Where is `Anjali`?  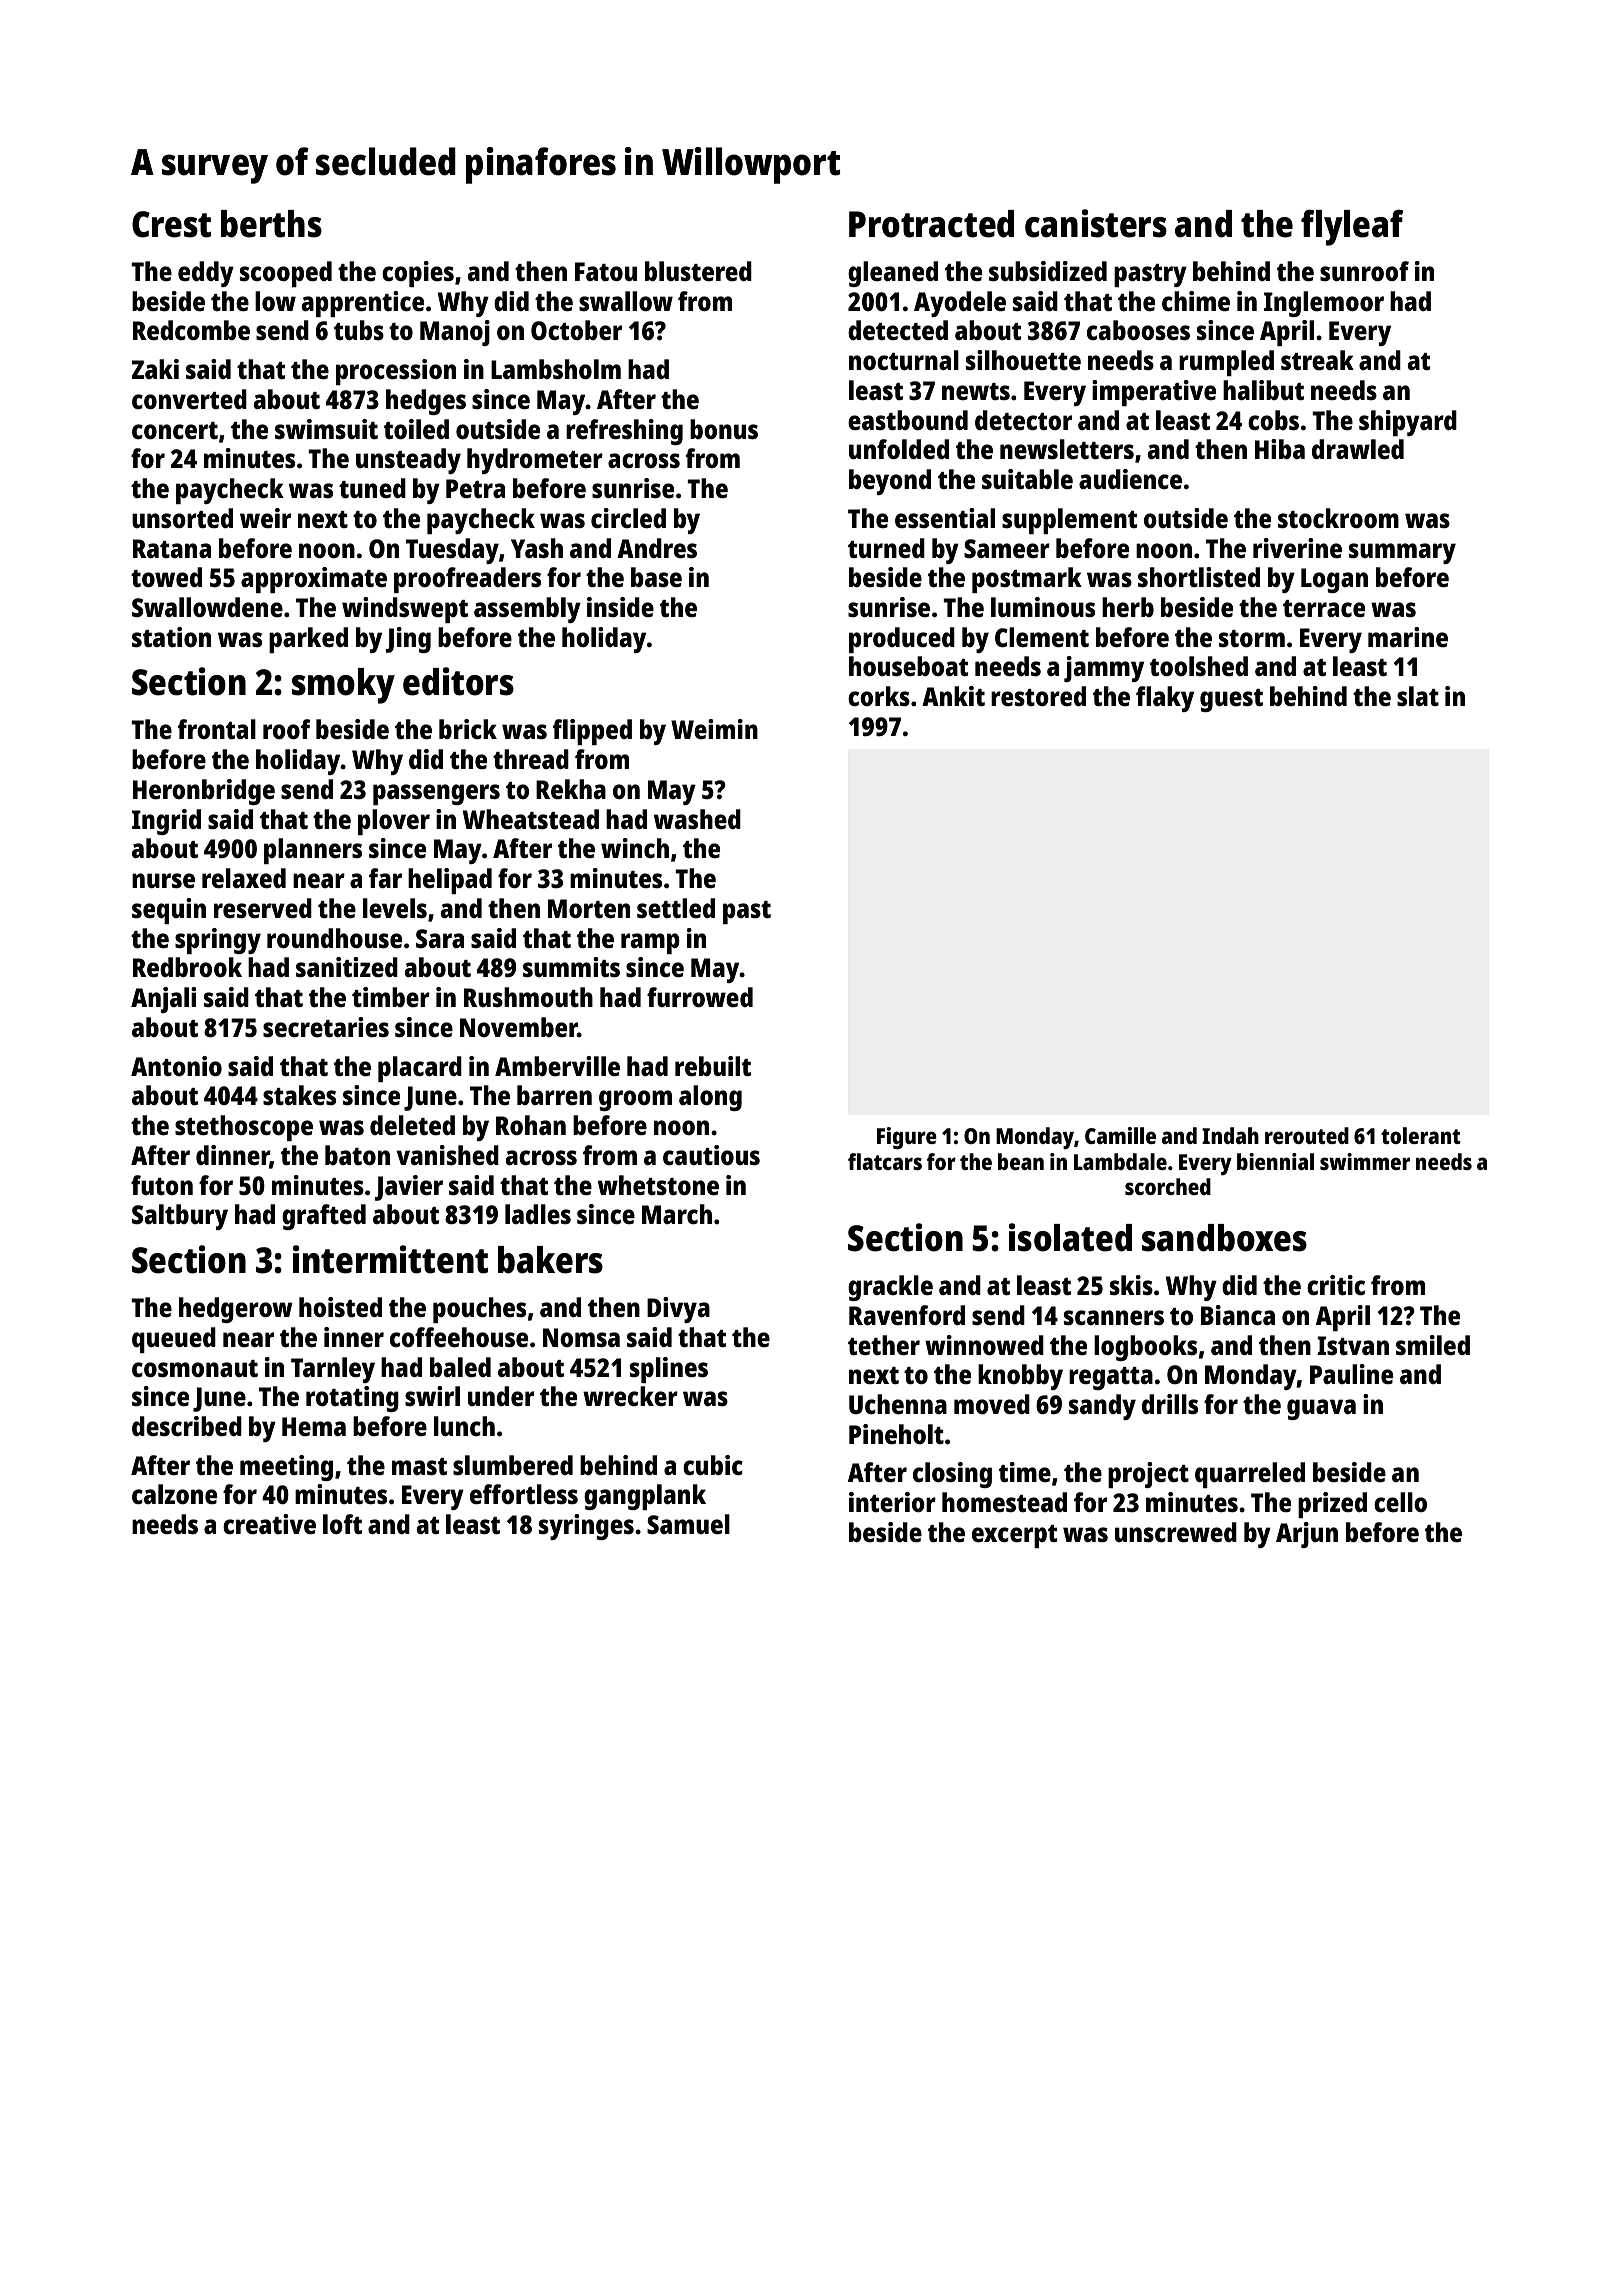 Anjali is located at coordinates (163, 1000).
